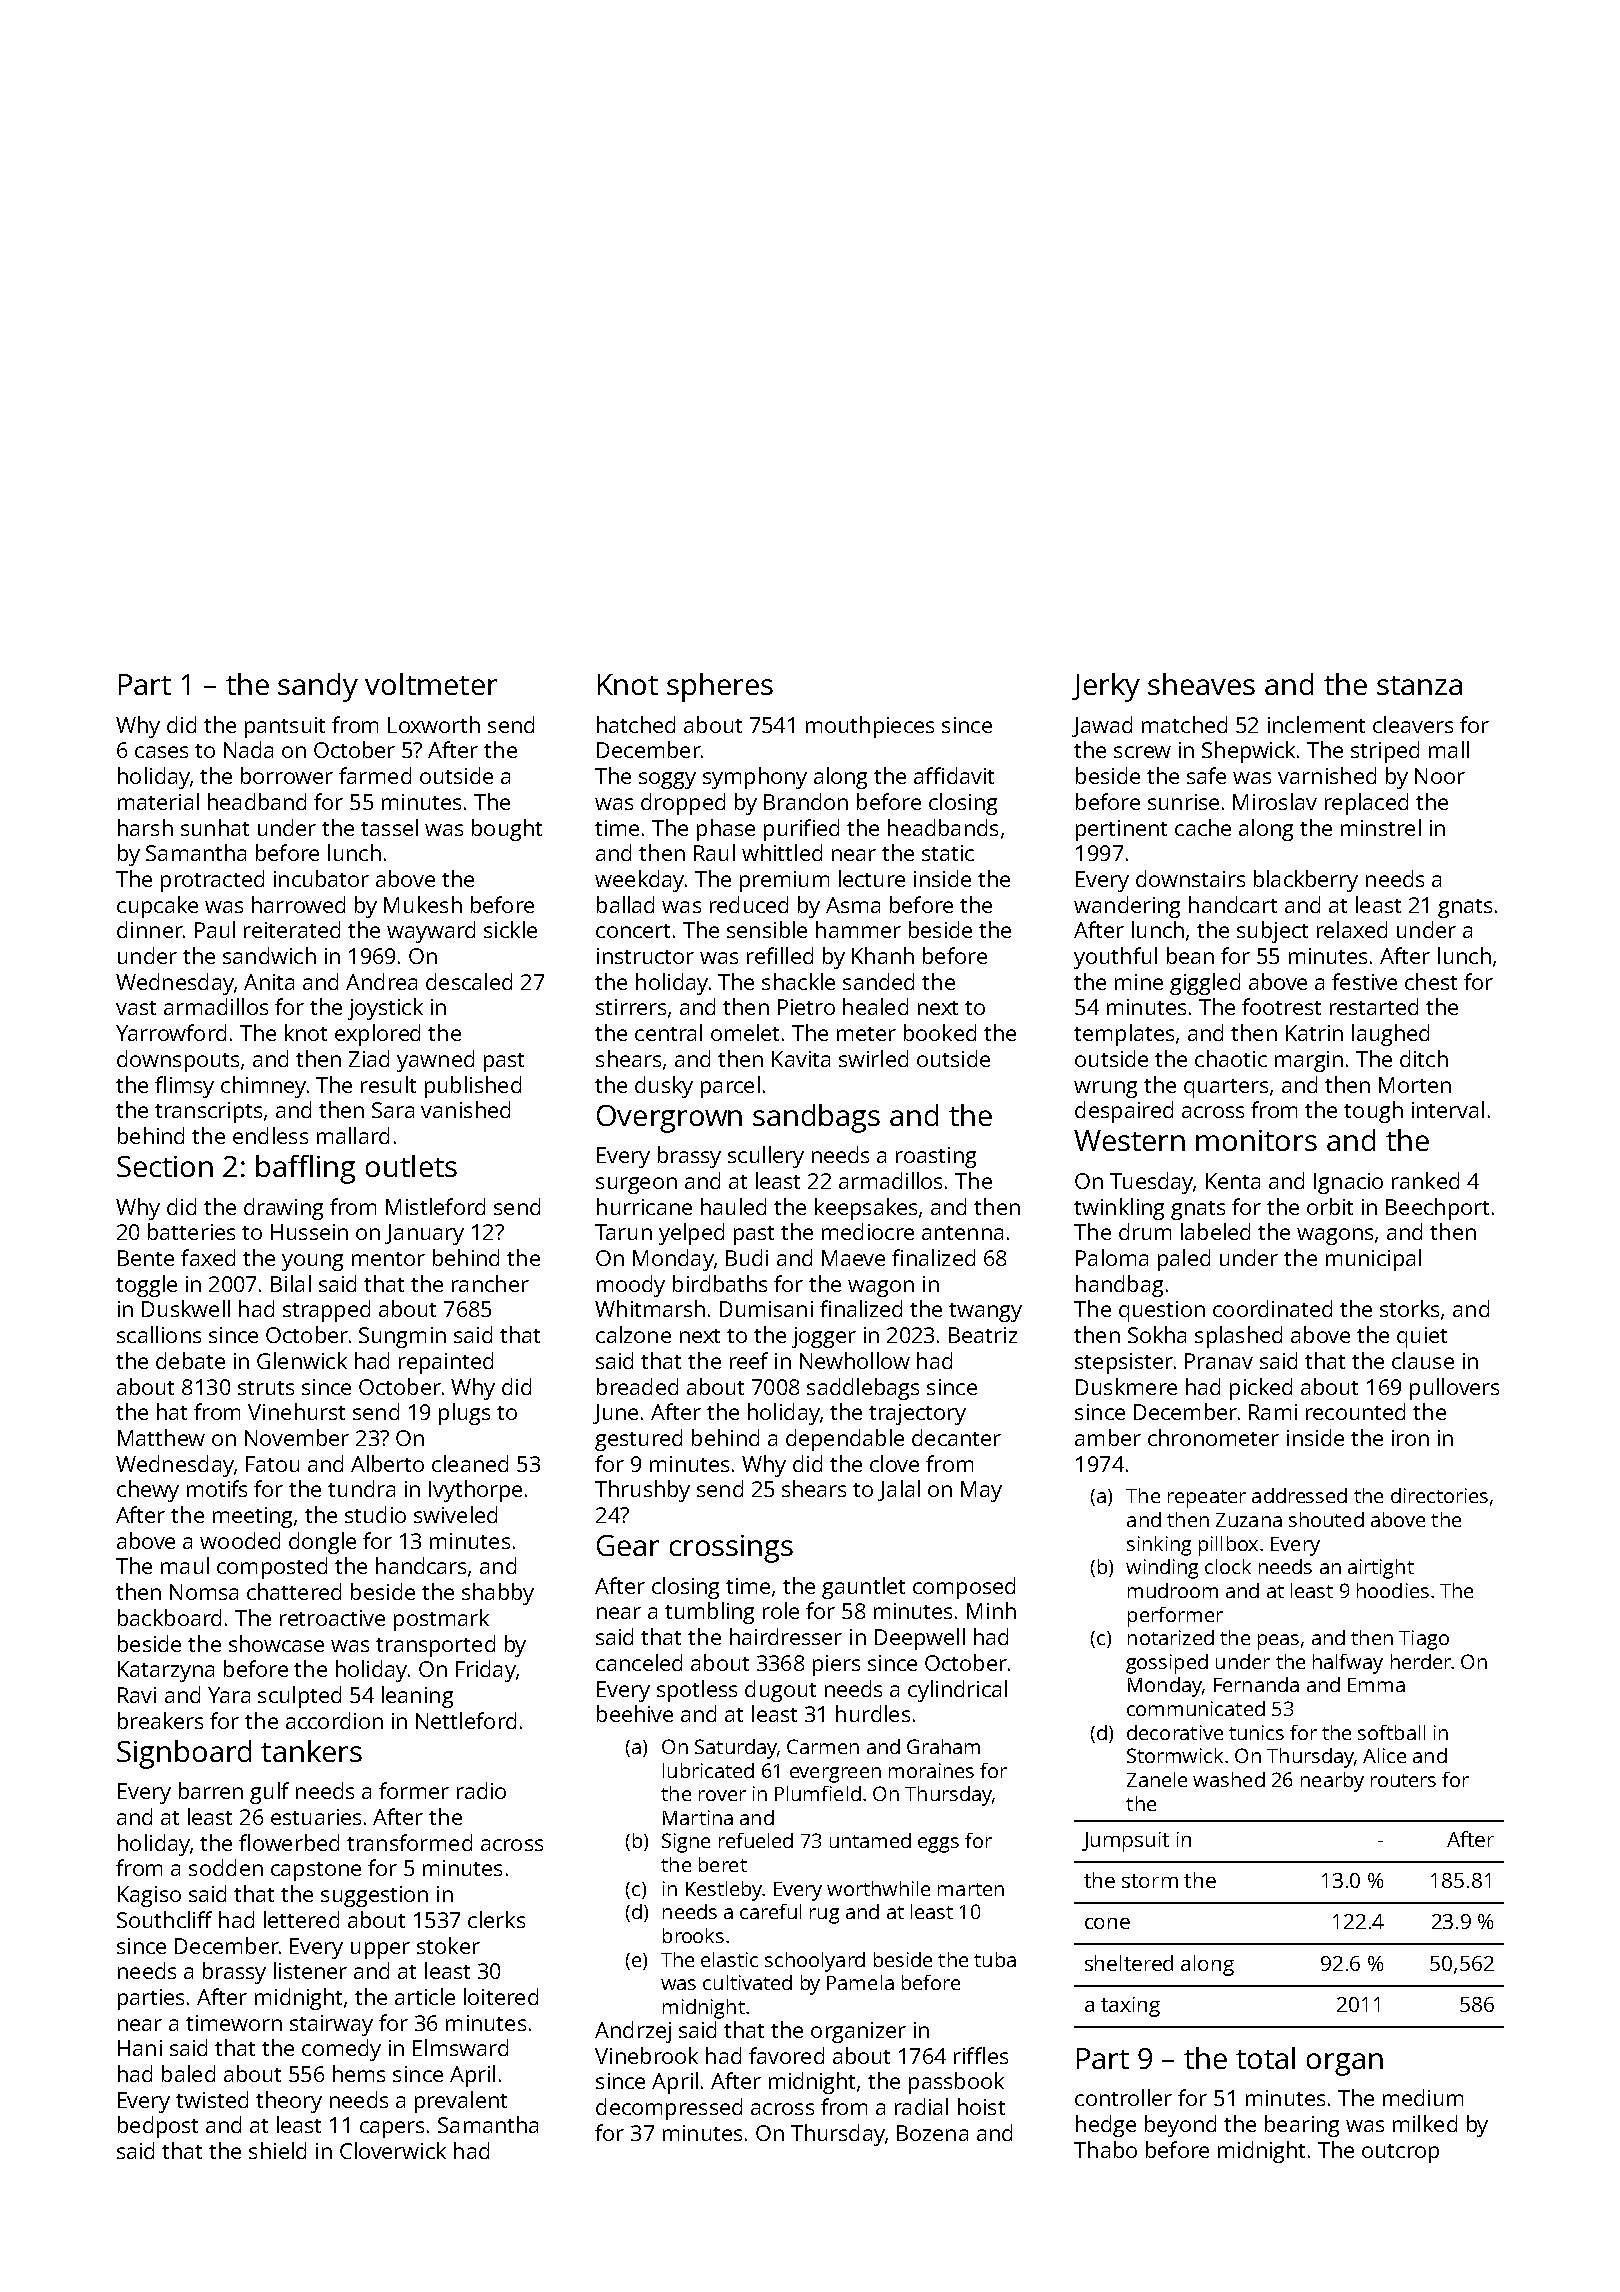 The image size is (1620, 2292). I want to click on trajectory, so click(917, 1414).
